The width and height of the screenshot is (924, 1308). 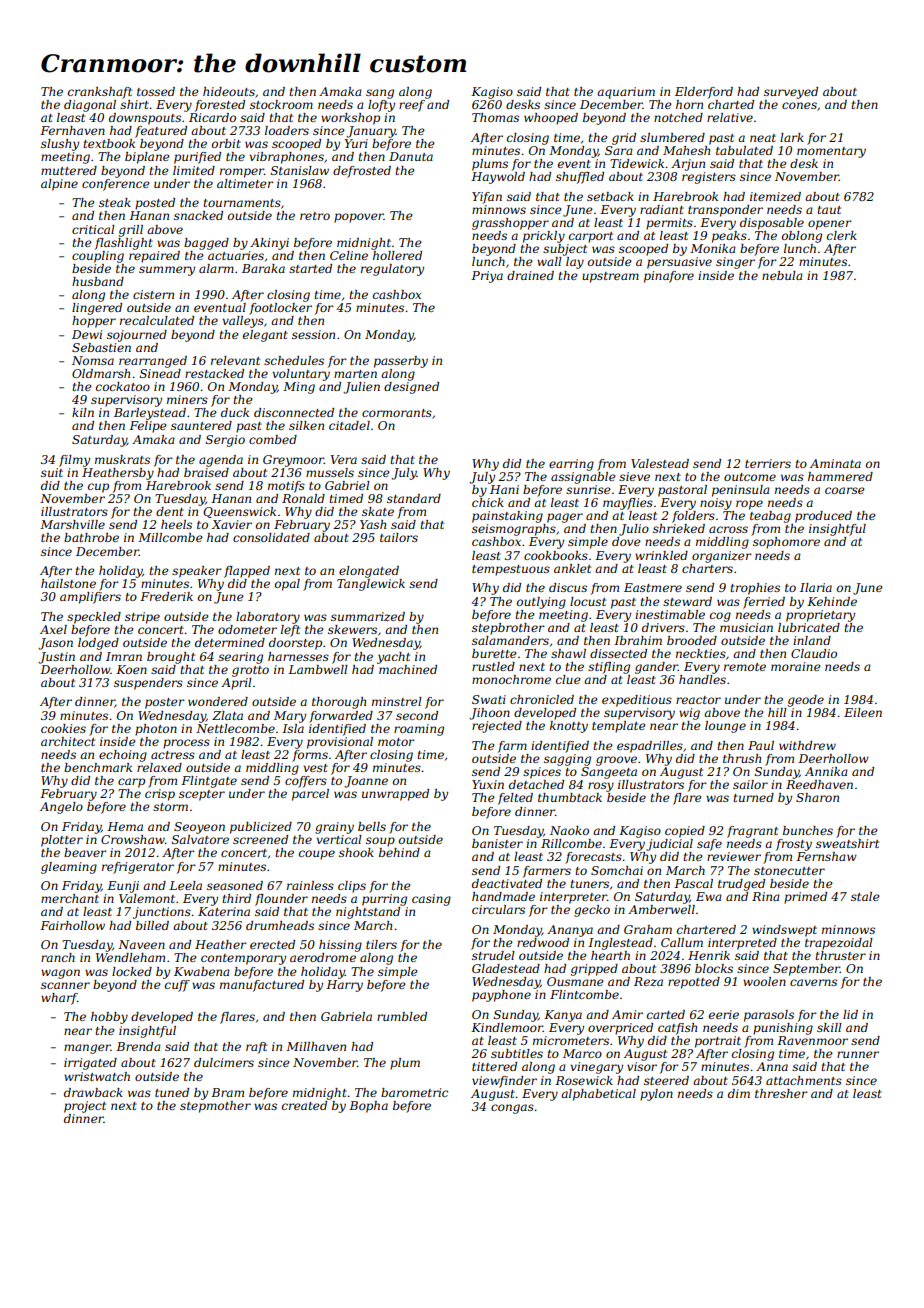 I want to click on dulcimers, so click(x=224, y=1062).
